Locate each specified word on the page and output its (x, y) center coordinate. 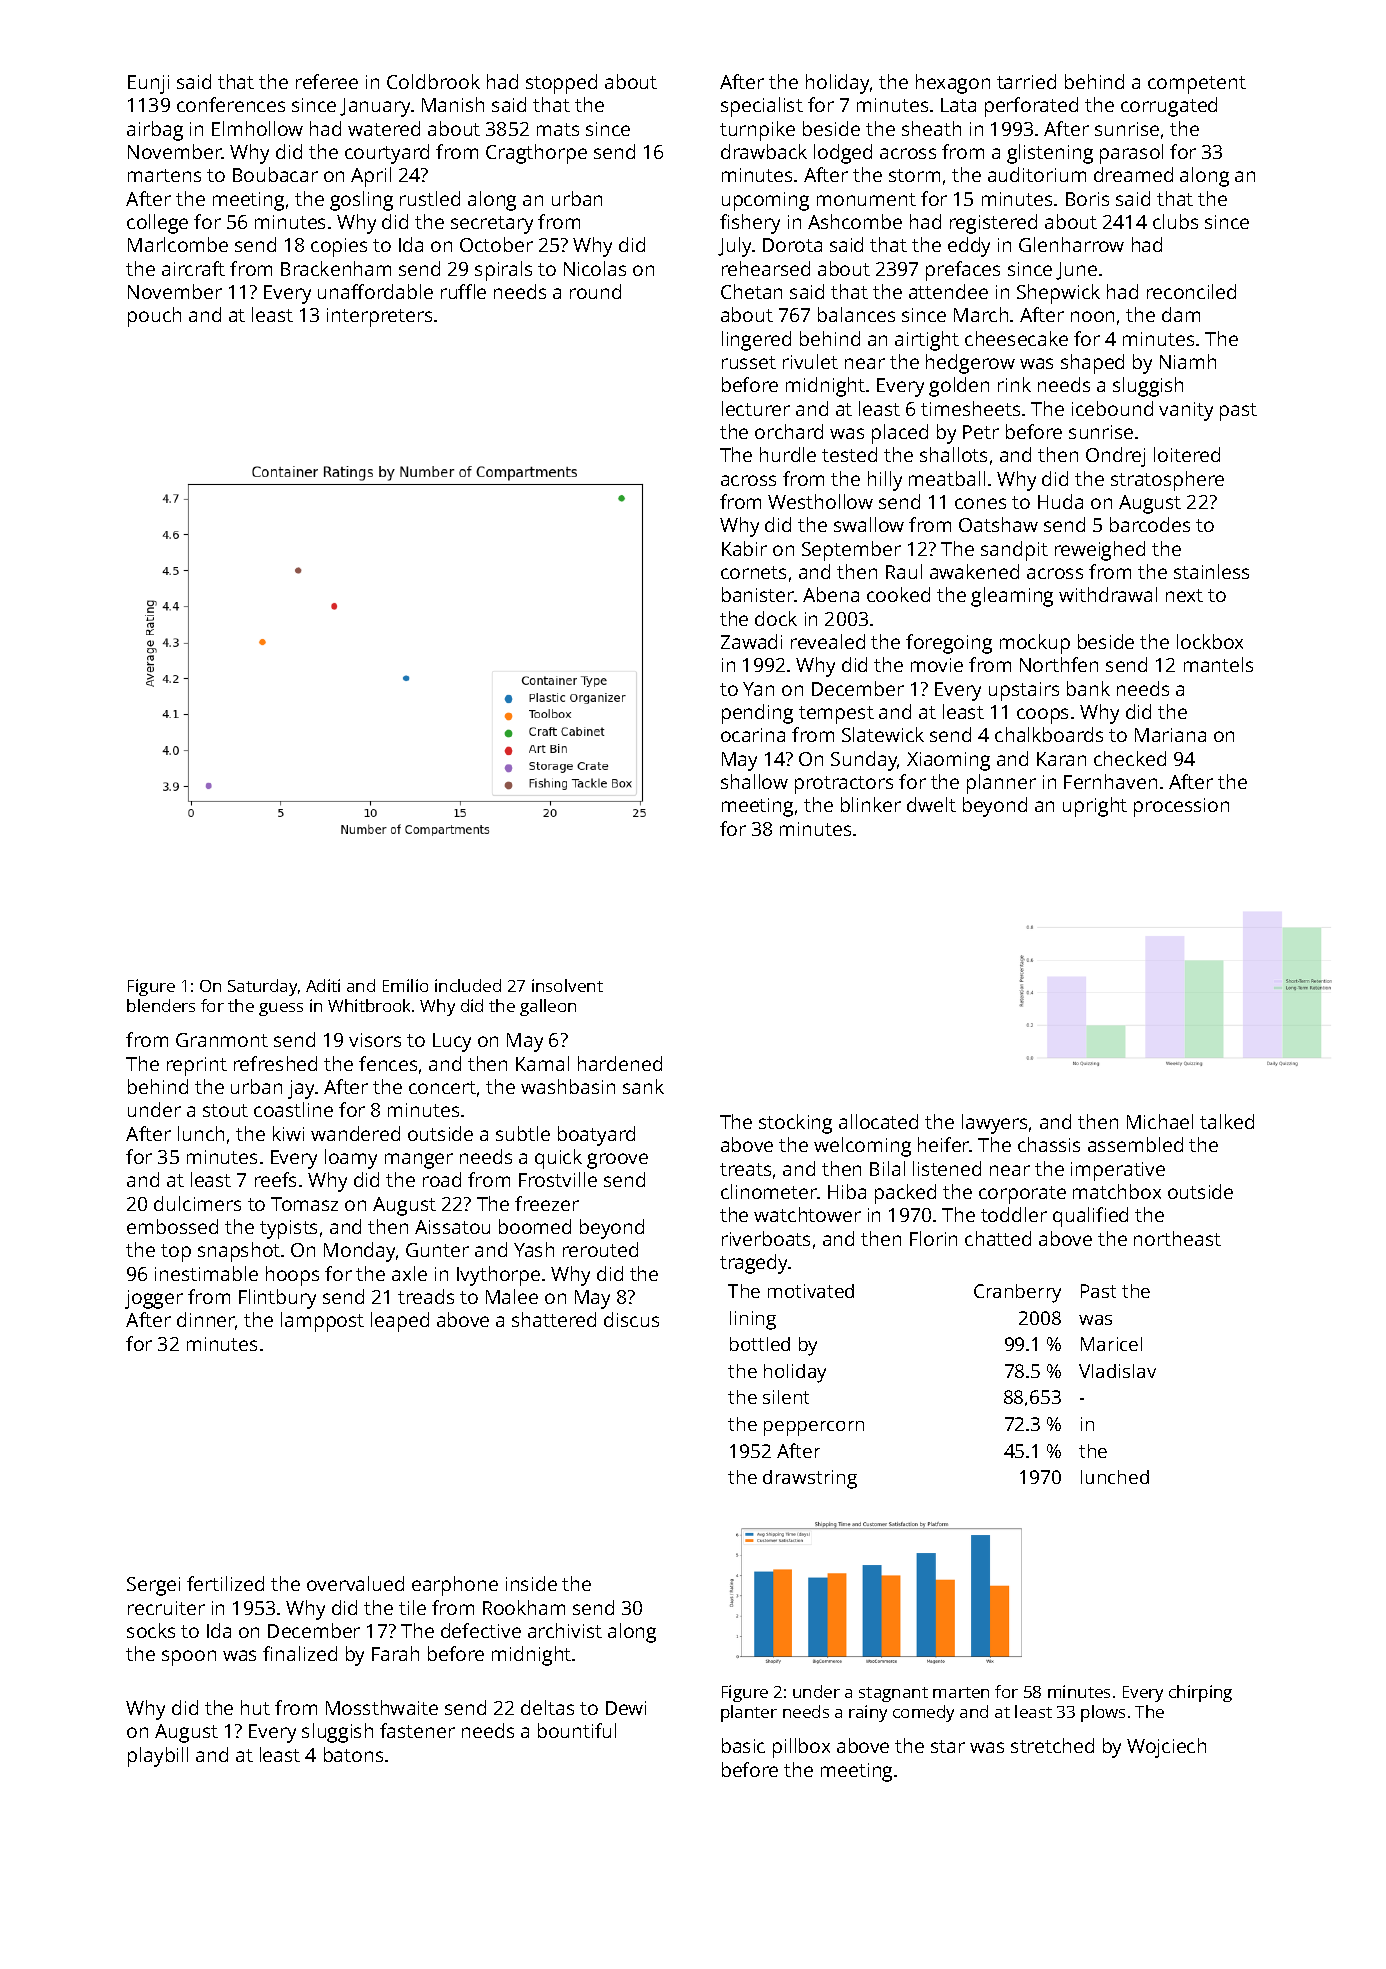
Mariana (1170, 735)
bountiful (577, 1730)
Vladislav (1117, 1371)
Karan (1061, 759)
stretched (1052, 1745)
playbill (158, 1757)
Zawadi (751, 641)
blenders (161, 1005)
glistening (1050, 154)
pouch (154, 317)
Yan (758, 689)
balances (856, 314)
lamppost (322, 1322)
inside (531, 1583)
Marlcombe (178, 244)
